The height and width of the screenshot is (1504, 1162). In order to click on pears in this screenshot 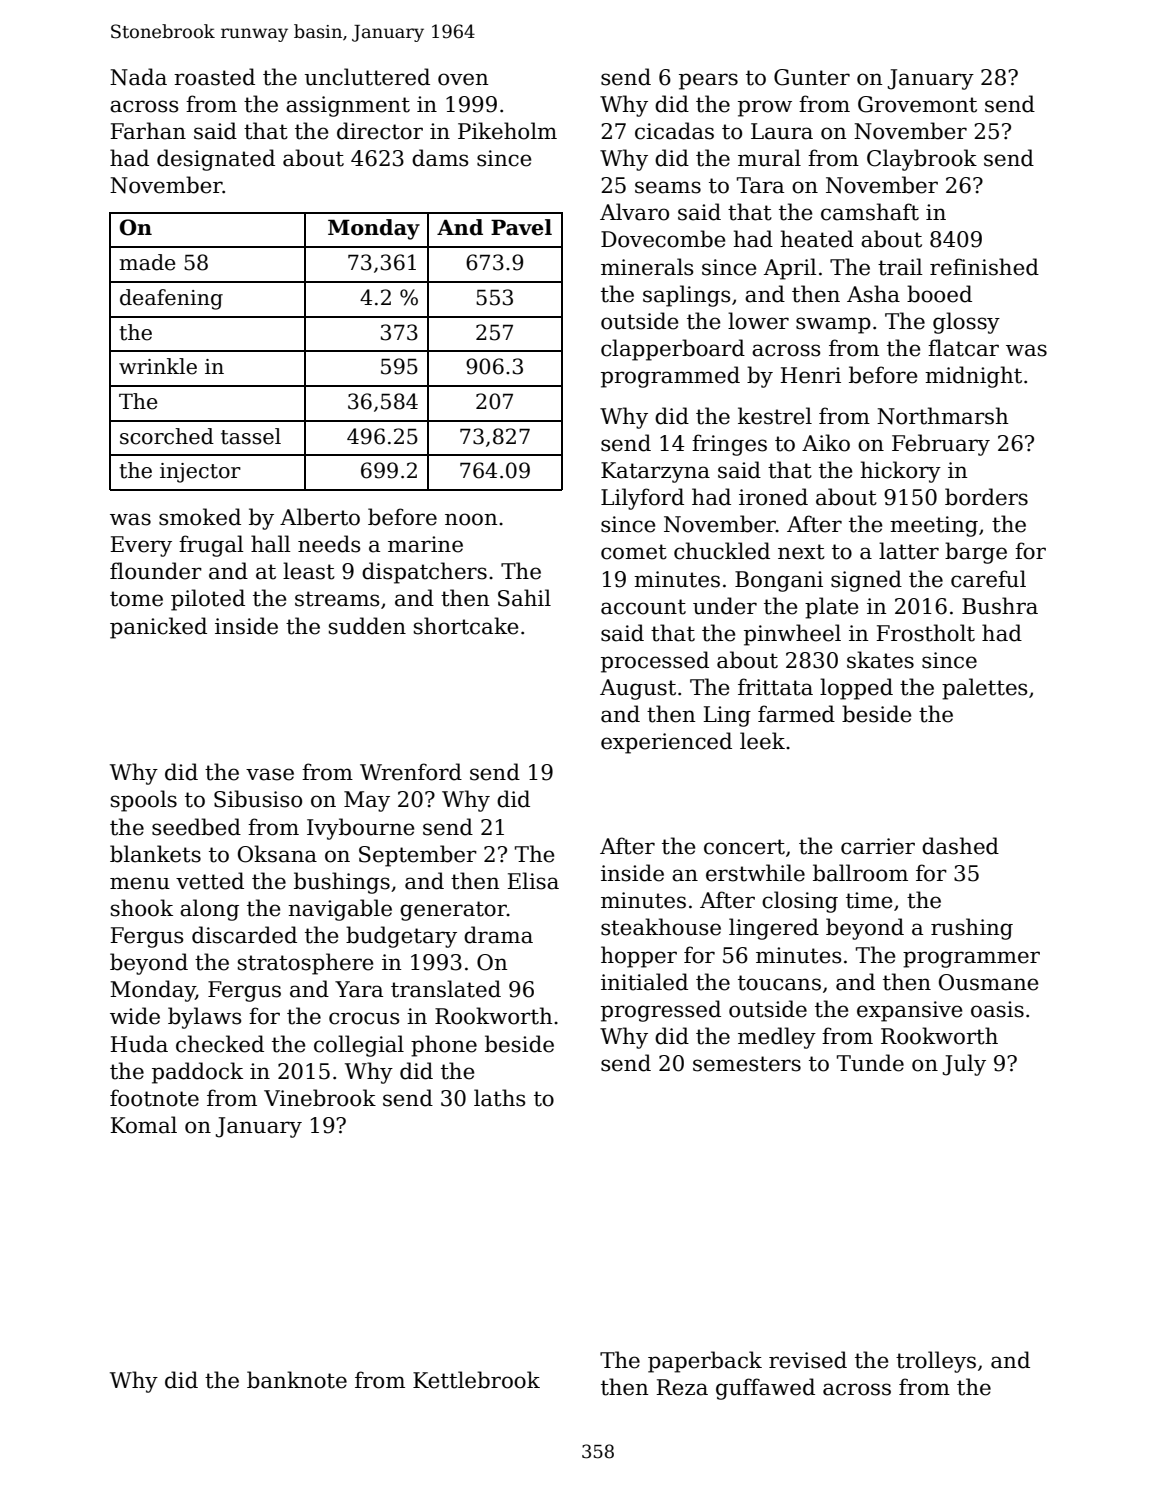, I will do `click(708, 81)`.
